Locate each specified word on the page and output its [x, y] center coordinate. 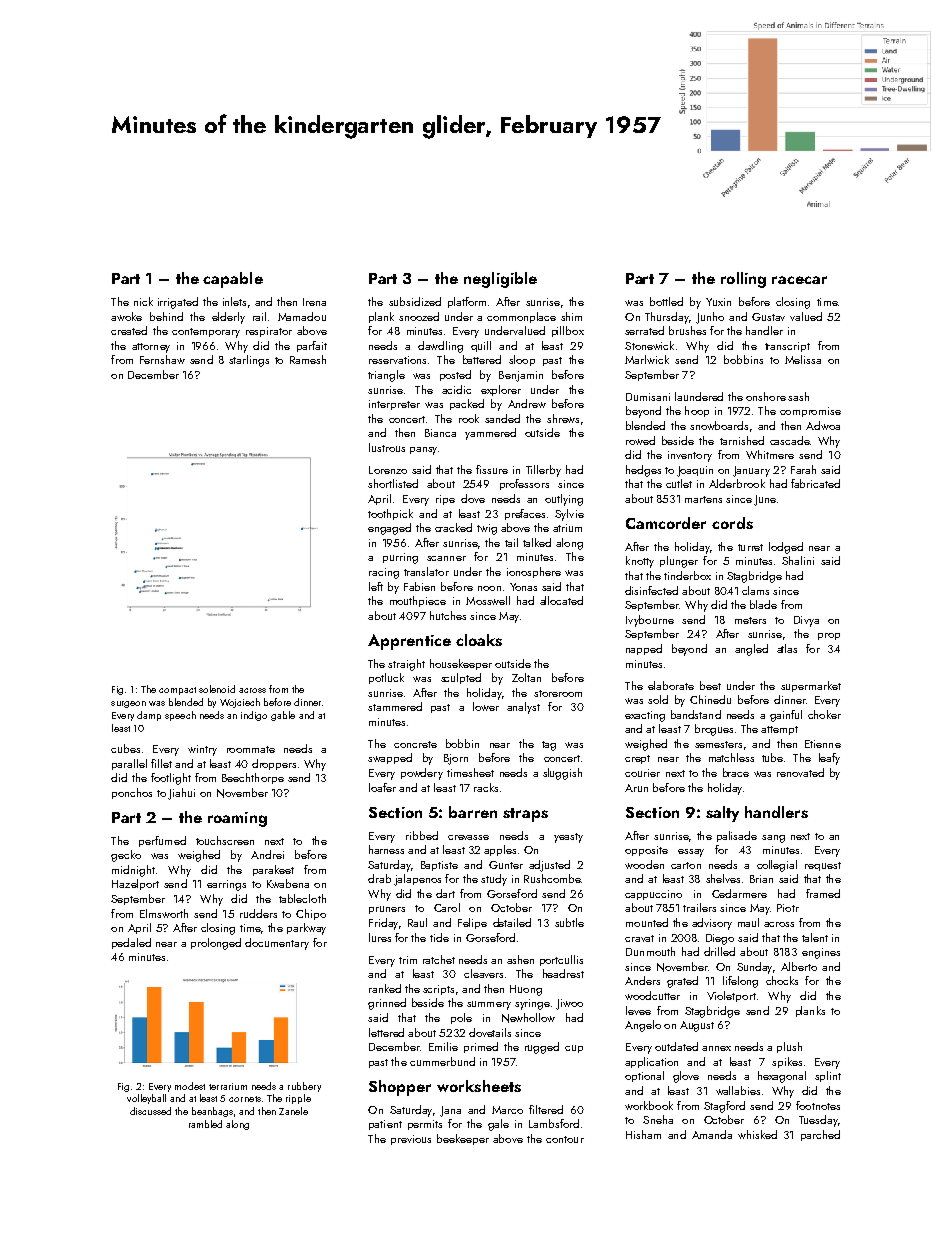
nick [143, 301]
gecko [126, 856]
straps [525, 815]
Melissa [803, 359]
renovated [800, 772]
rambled [205, 1124]
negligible [500, 280]
